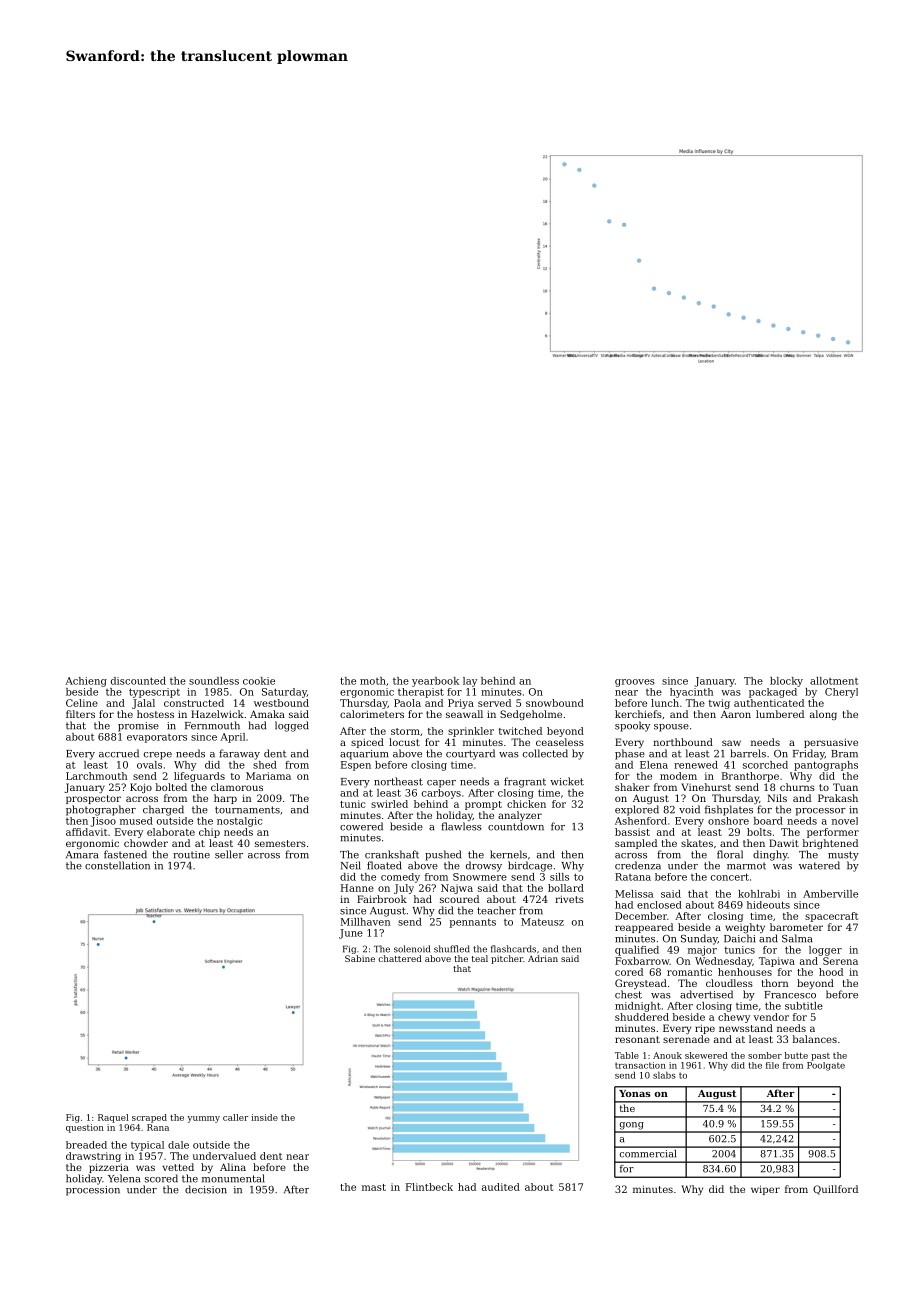  I want to click on chattered, so click(400, 958).
